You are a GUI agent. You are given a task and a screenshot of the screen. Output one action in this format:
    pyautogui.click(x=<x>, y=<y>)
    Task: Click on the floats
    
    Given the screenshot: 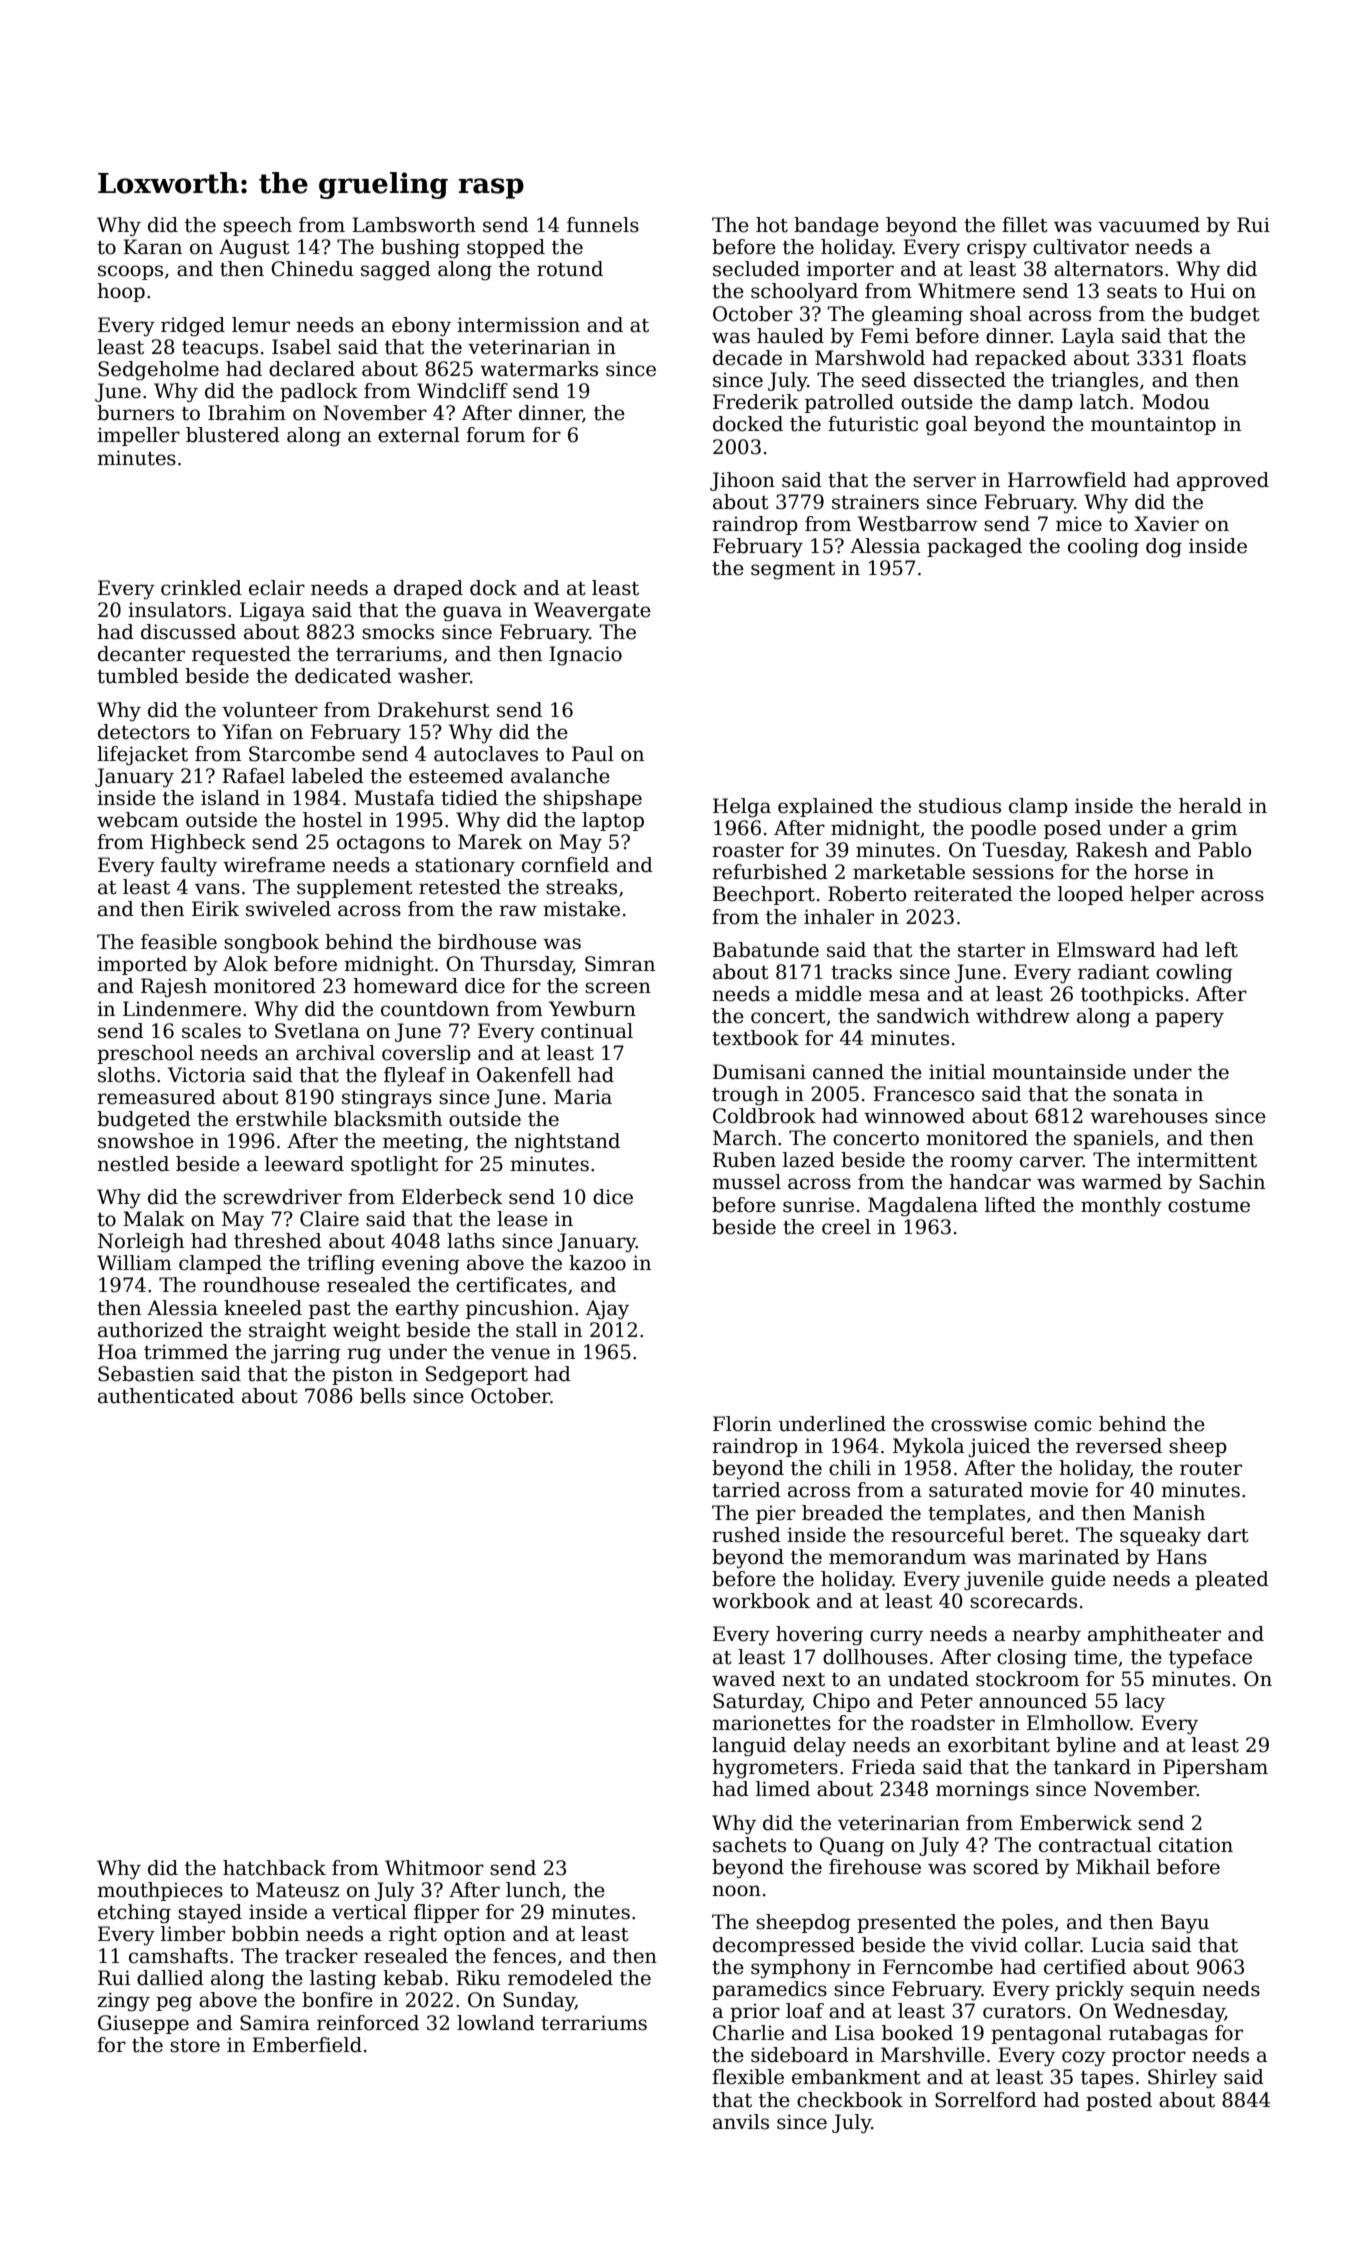 What is the action you would take?
    pyautogui.click(x=1219, y=358)
